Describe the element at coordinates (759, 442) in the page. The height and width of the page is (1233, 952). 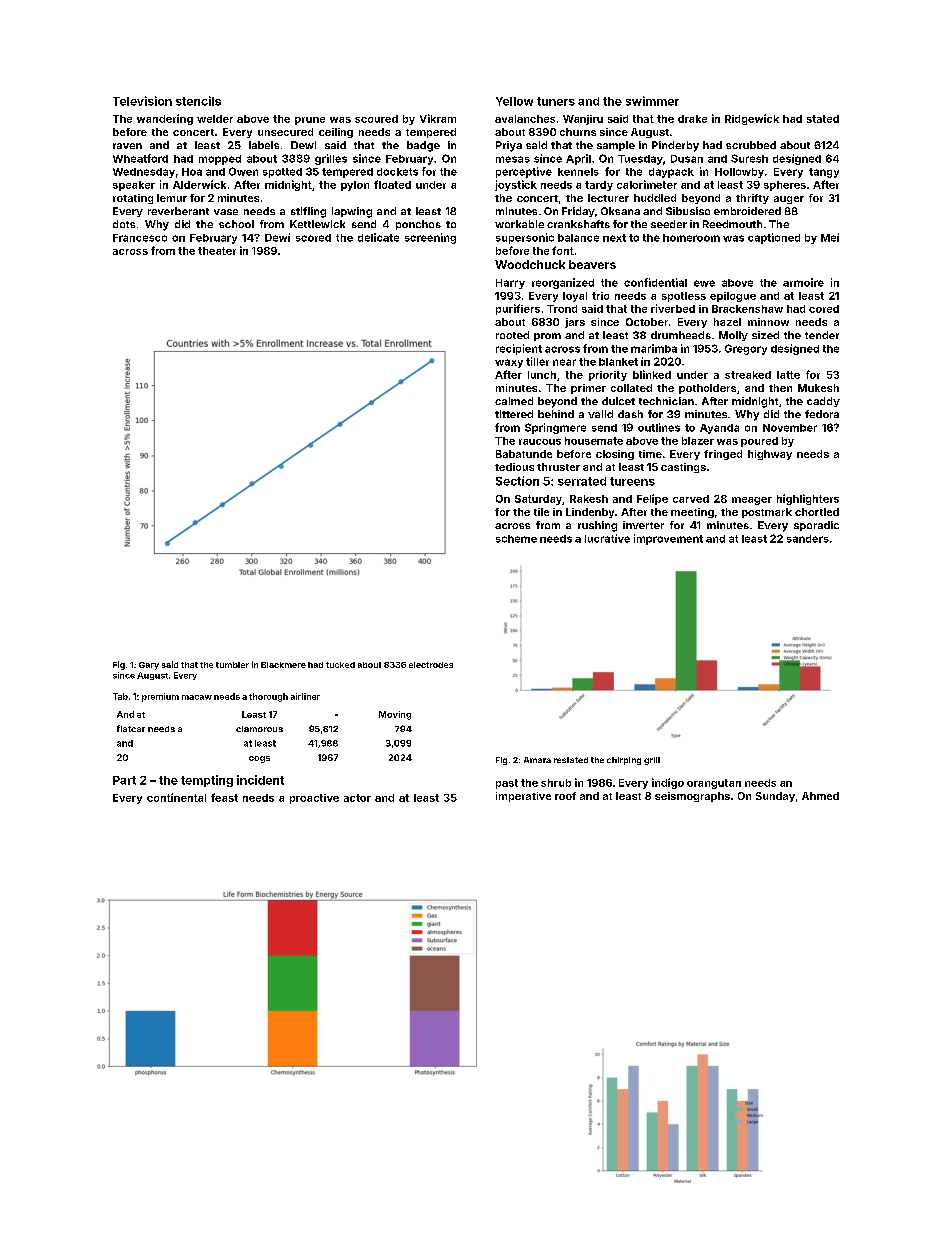
I see `poured` at that location.
